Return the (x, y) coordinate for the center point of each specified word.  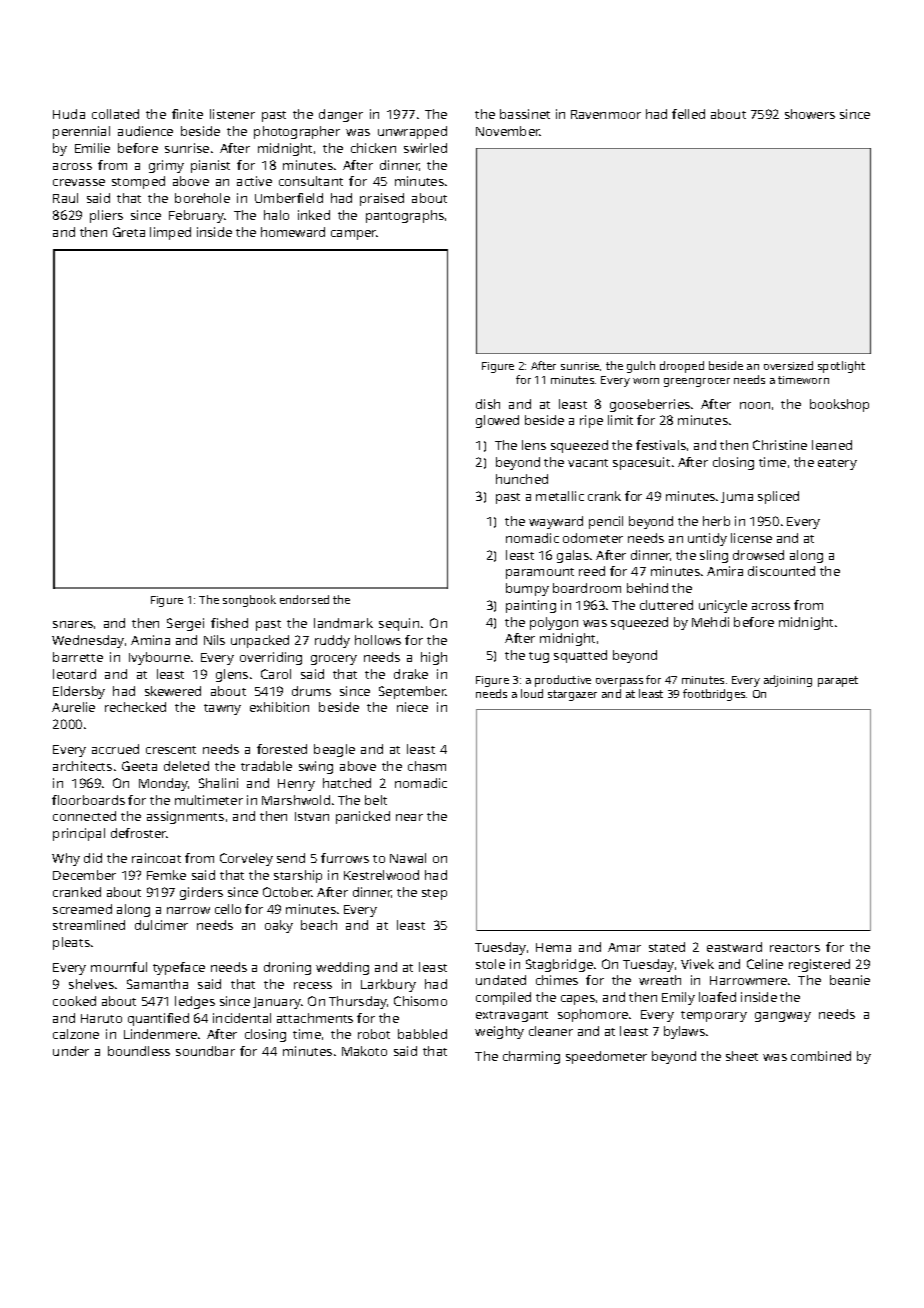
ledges (195, 1002)
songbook (249, 601)
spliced (778, 497)
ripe (591, 421)
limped (170, 233)
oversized (788, 365)
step (434, 894)
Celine (765, 964)
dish (488, 404)
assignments (185, 817)
